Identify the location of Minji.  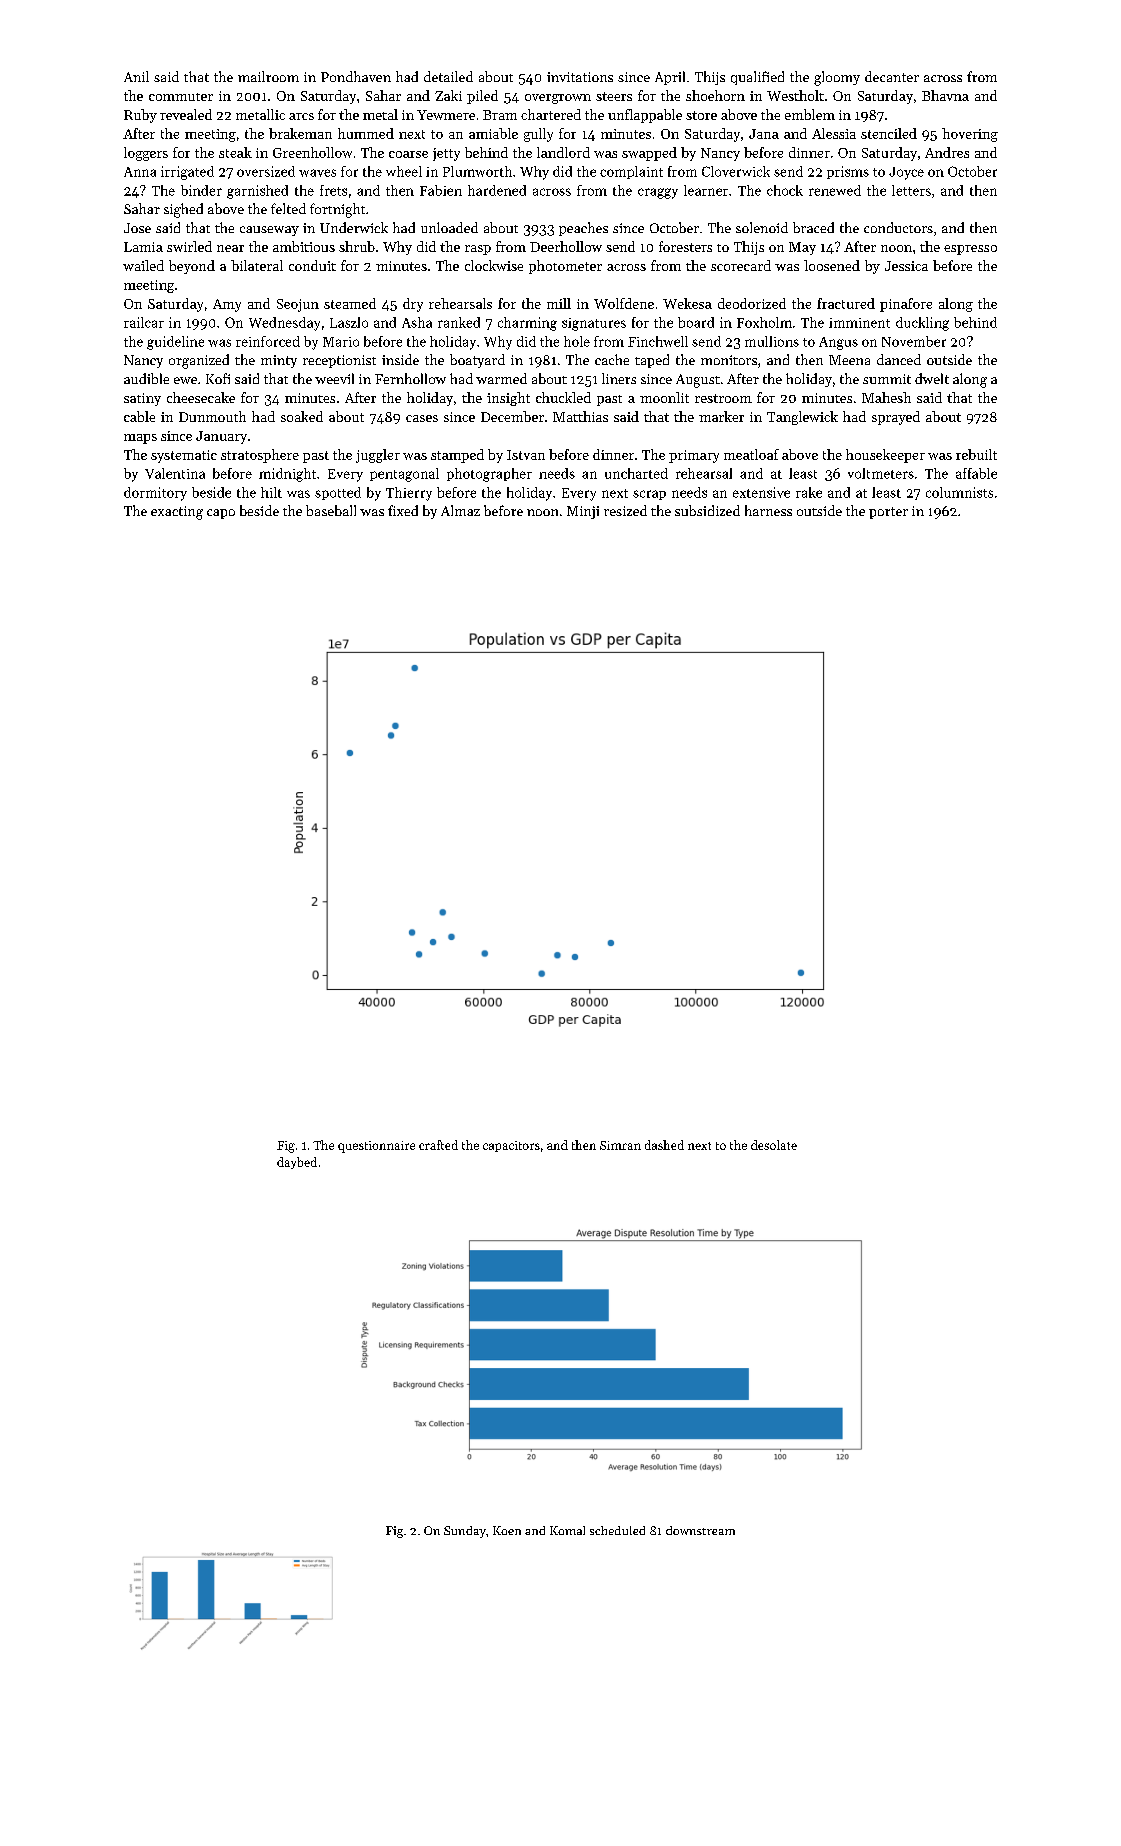
(583, 512).
